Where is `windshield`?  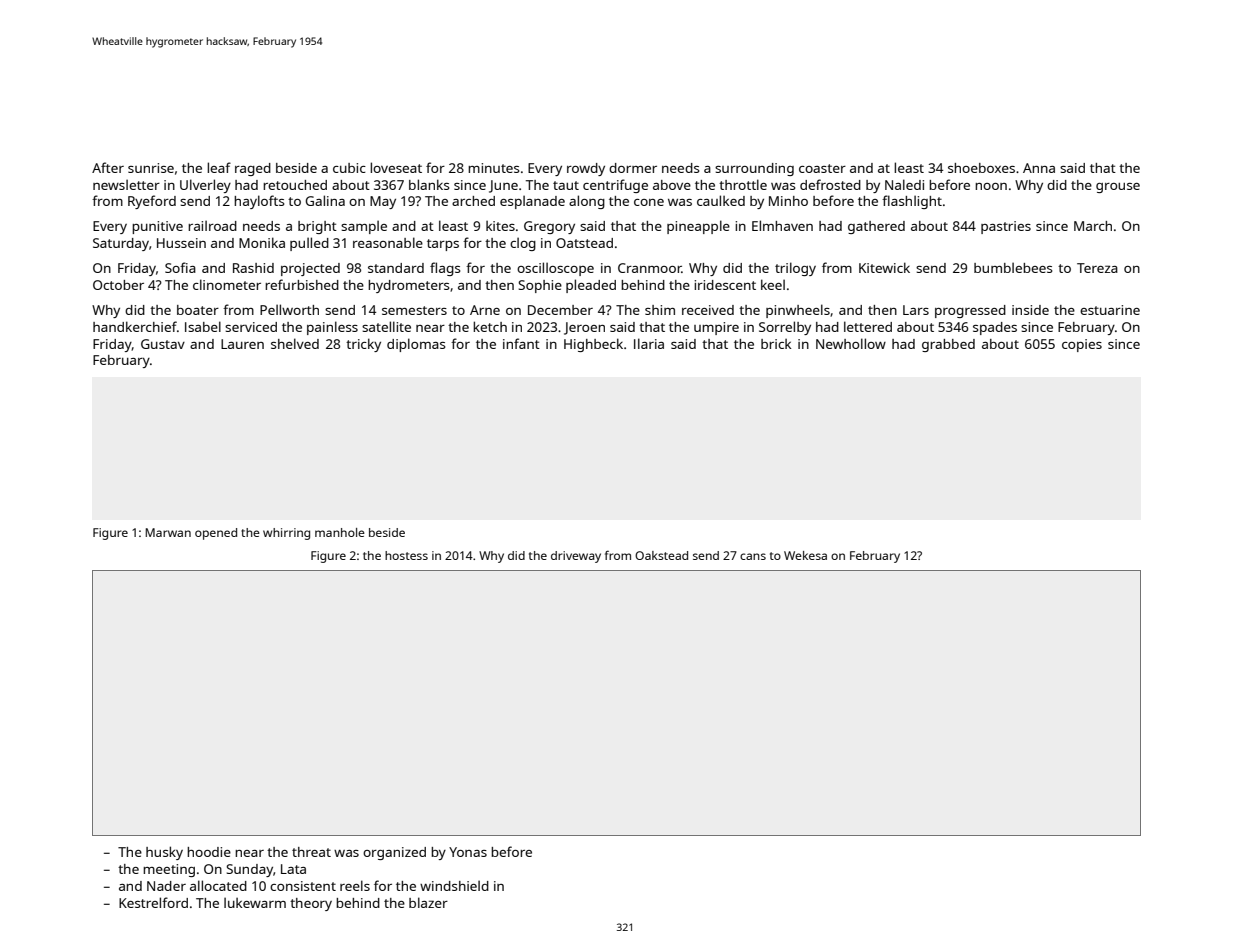 windshield is located at coordinates (454, 885).
